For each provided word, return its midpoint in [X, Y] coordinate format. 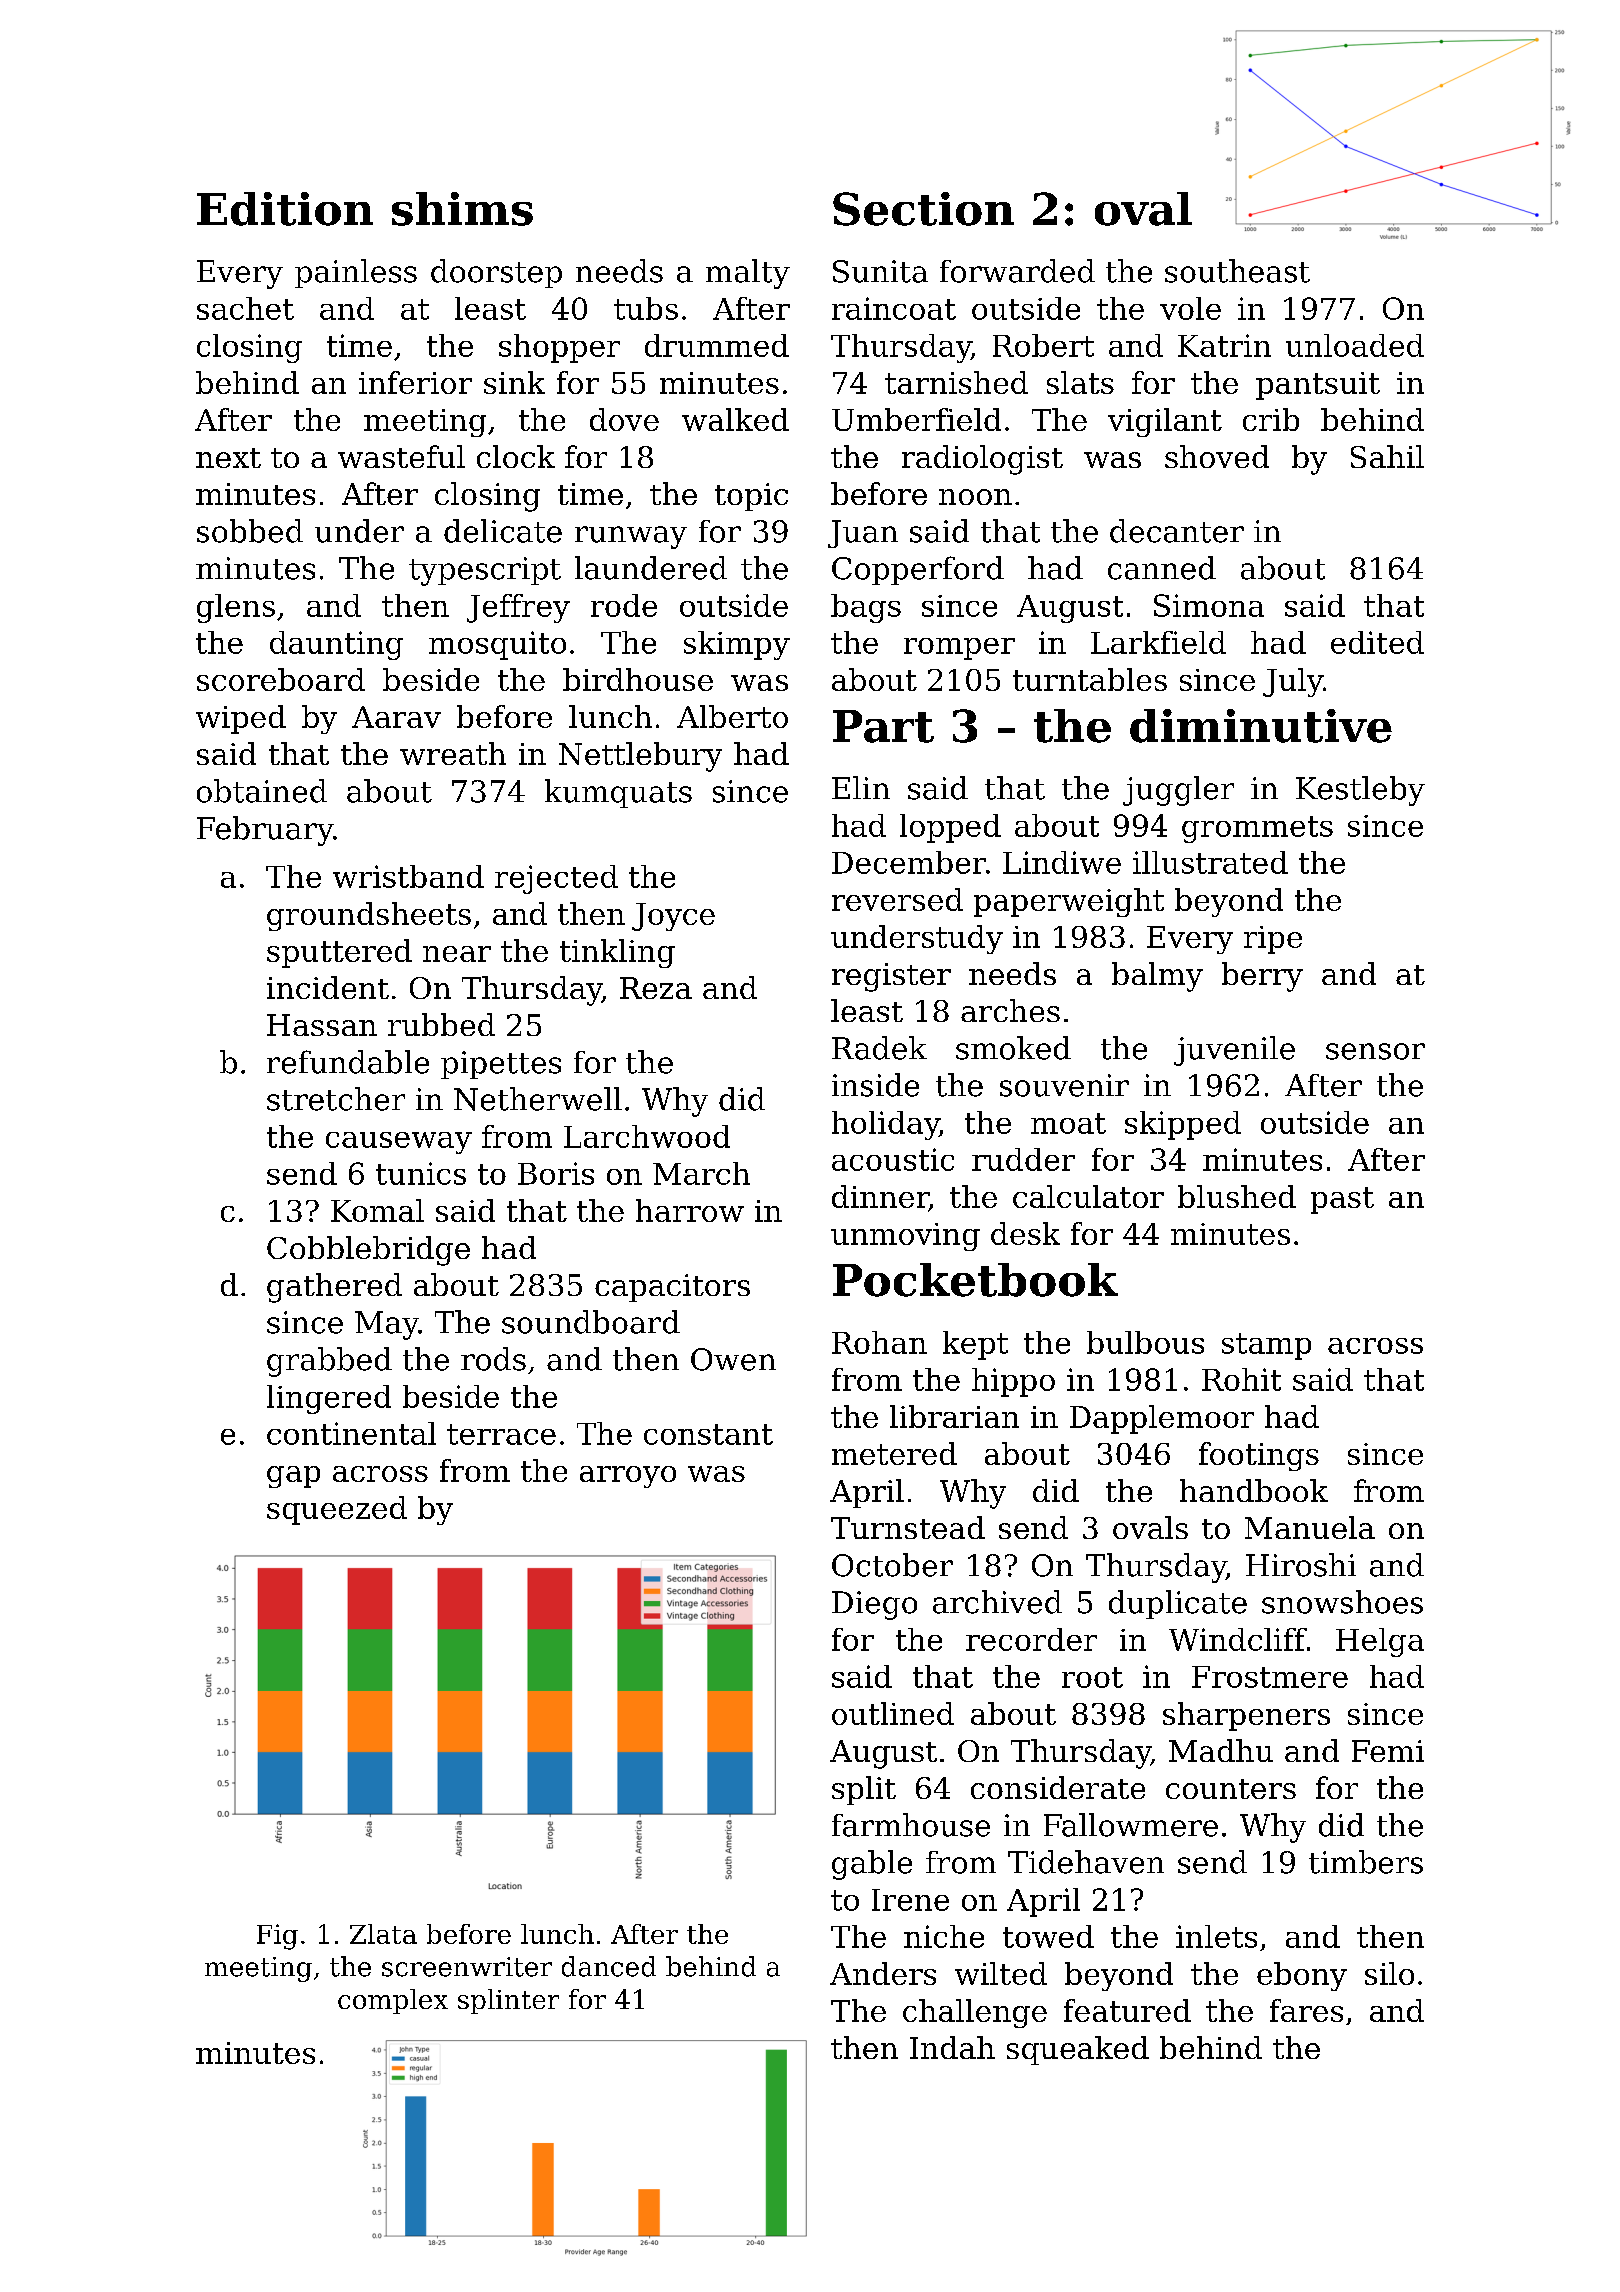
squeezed [337, 1510]
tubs [646, 308]
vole [1190, 308]
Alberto [732, 716]
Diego [874, 1605]
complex [393, 2001]
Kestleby [1360, 791]
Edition [285, 209]
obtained [262, 791]
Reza [656, 988]
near [457, 954]
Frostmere [1270, 1677]
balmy [1157, 977]
